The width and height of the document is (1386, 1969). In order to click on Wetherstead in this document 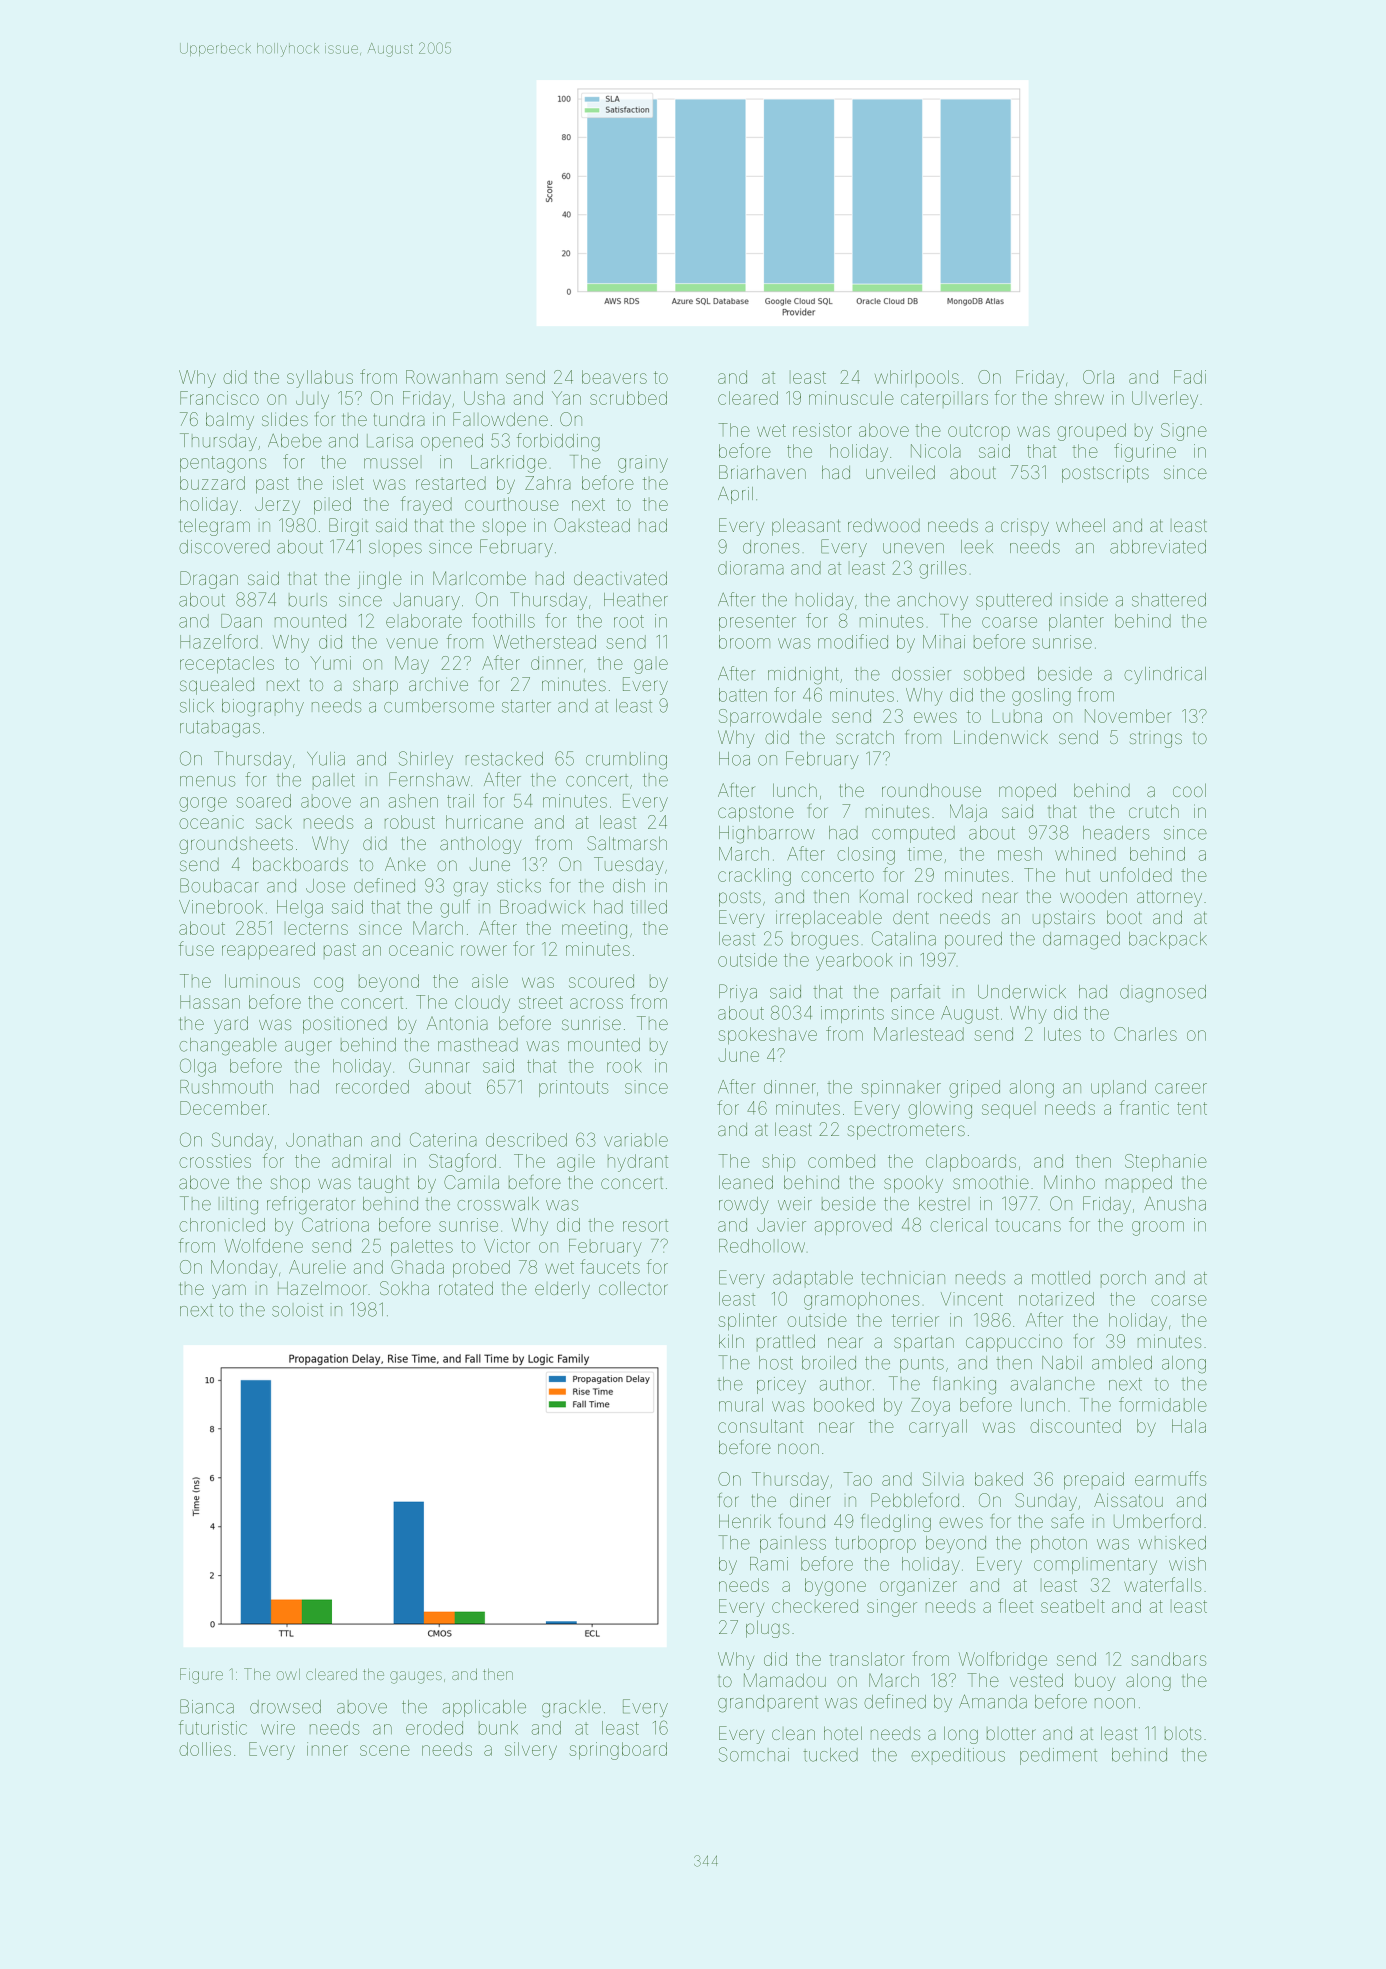, I will do `click(544, 642)`.
